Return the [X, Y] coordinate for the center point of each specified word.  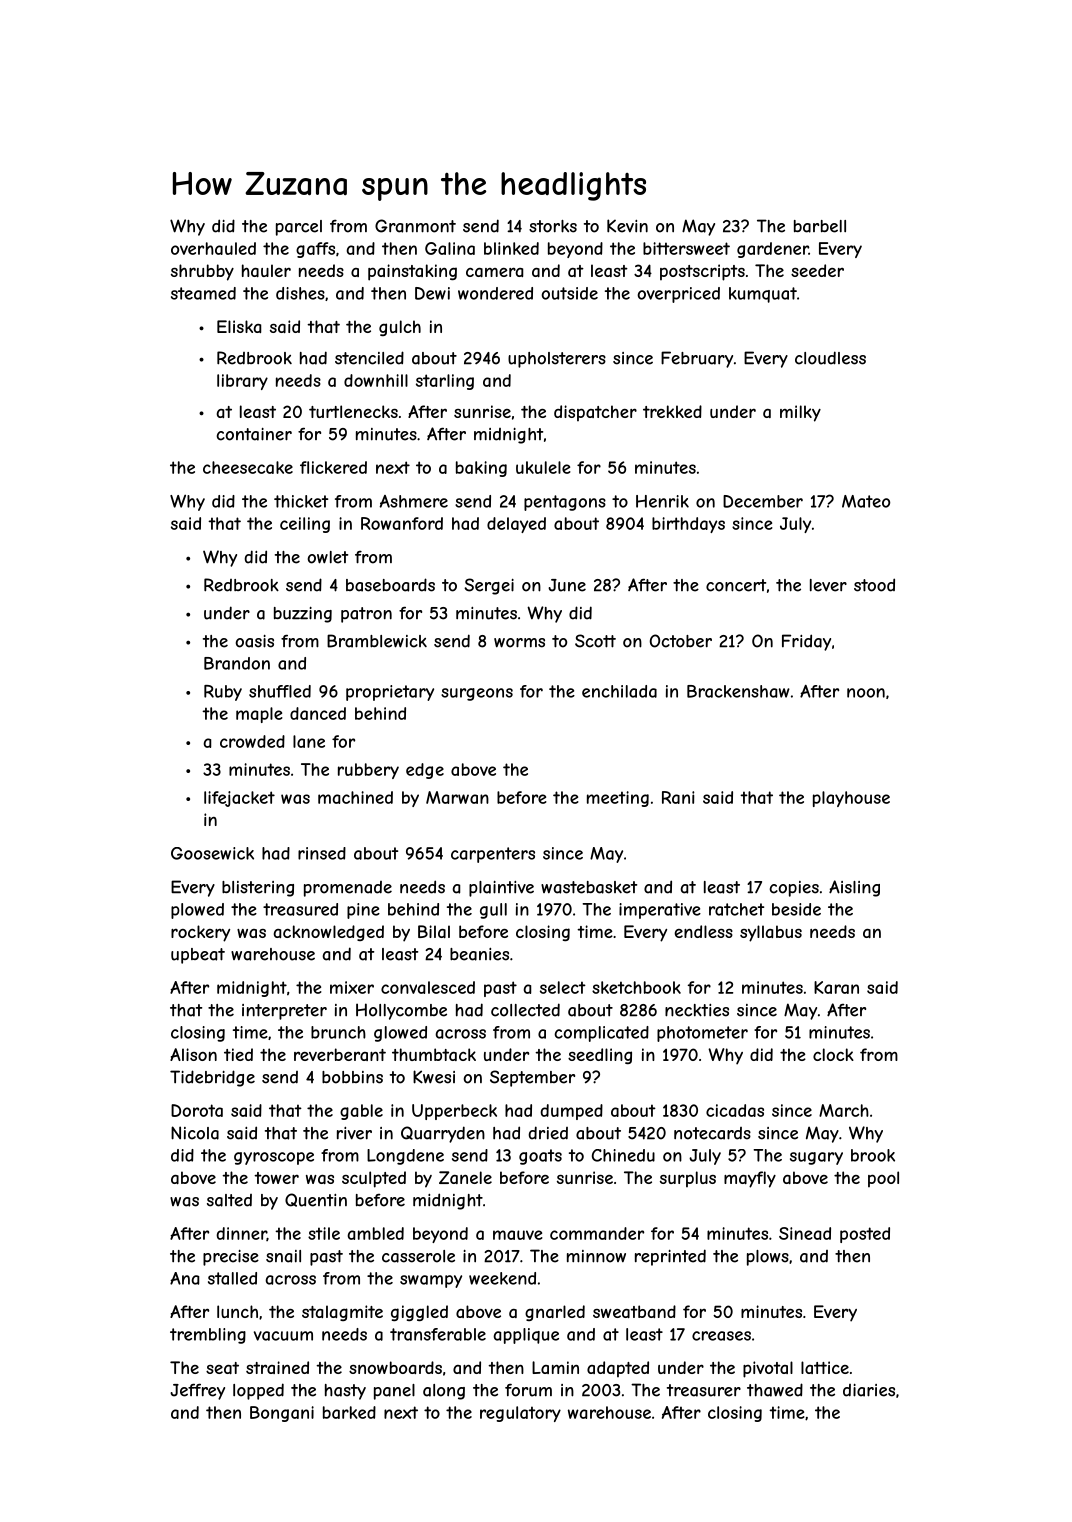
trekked [672, 411]
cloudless [830, 358]
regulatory [520, 1414]
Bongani [282, 1414]
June [567, 585]
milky [800, 413]
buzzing [303, 615]
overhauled [213, 248]
